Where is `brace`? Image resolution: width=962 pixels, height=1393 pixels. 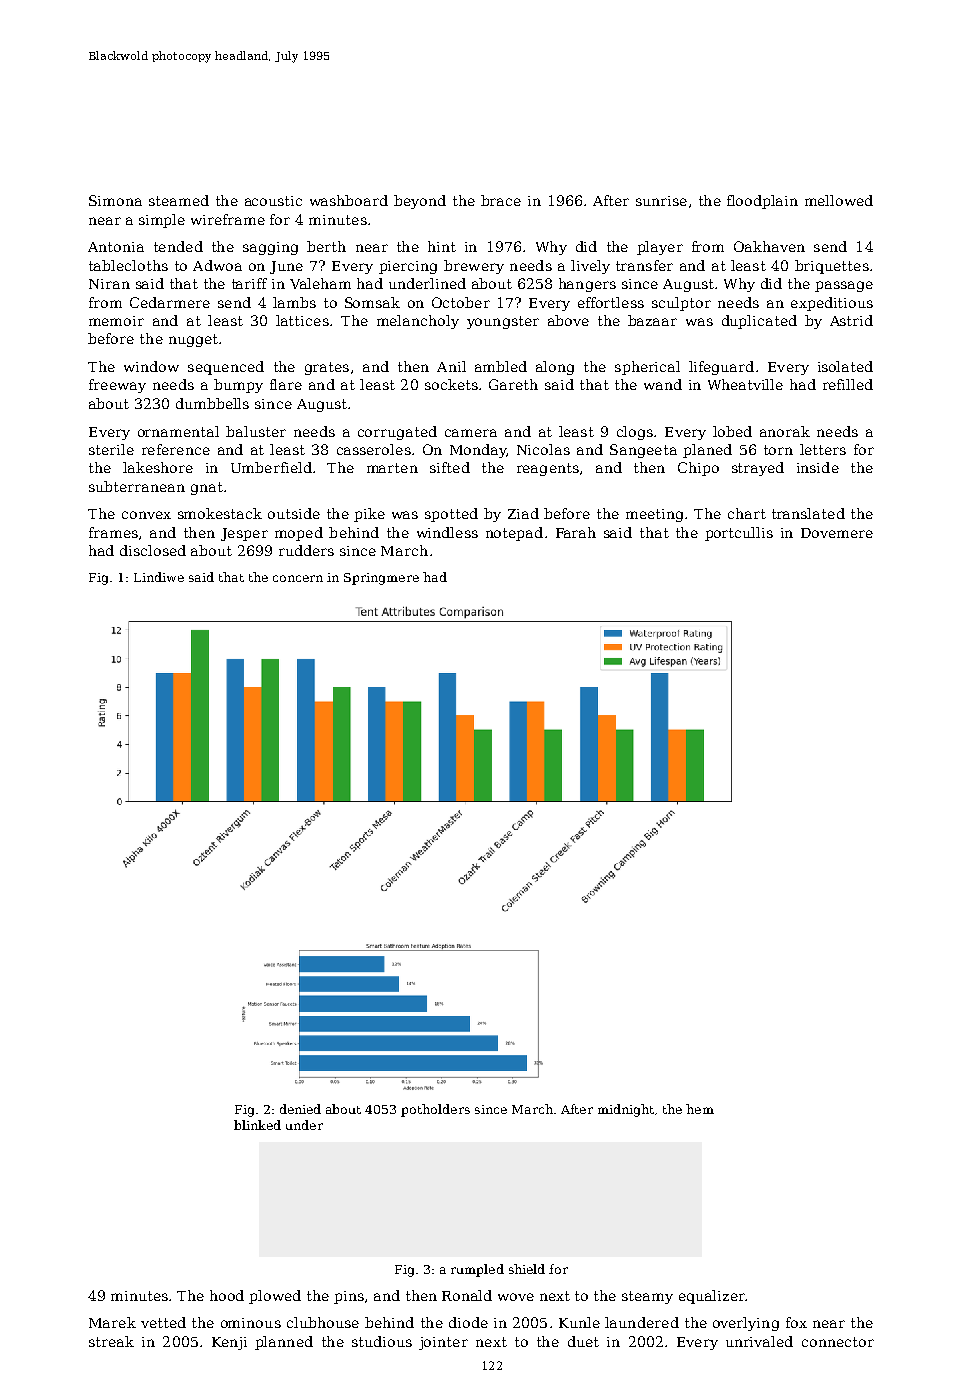 brace is located at coordinates (501, 200).
